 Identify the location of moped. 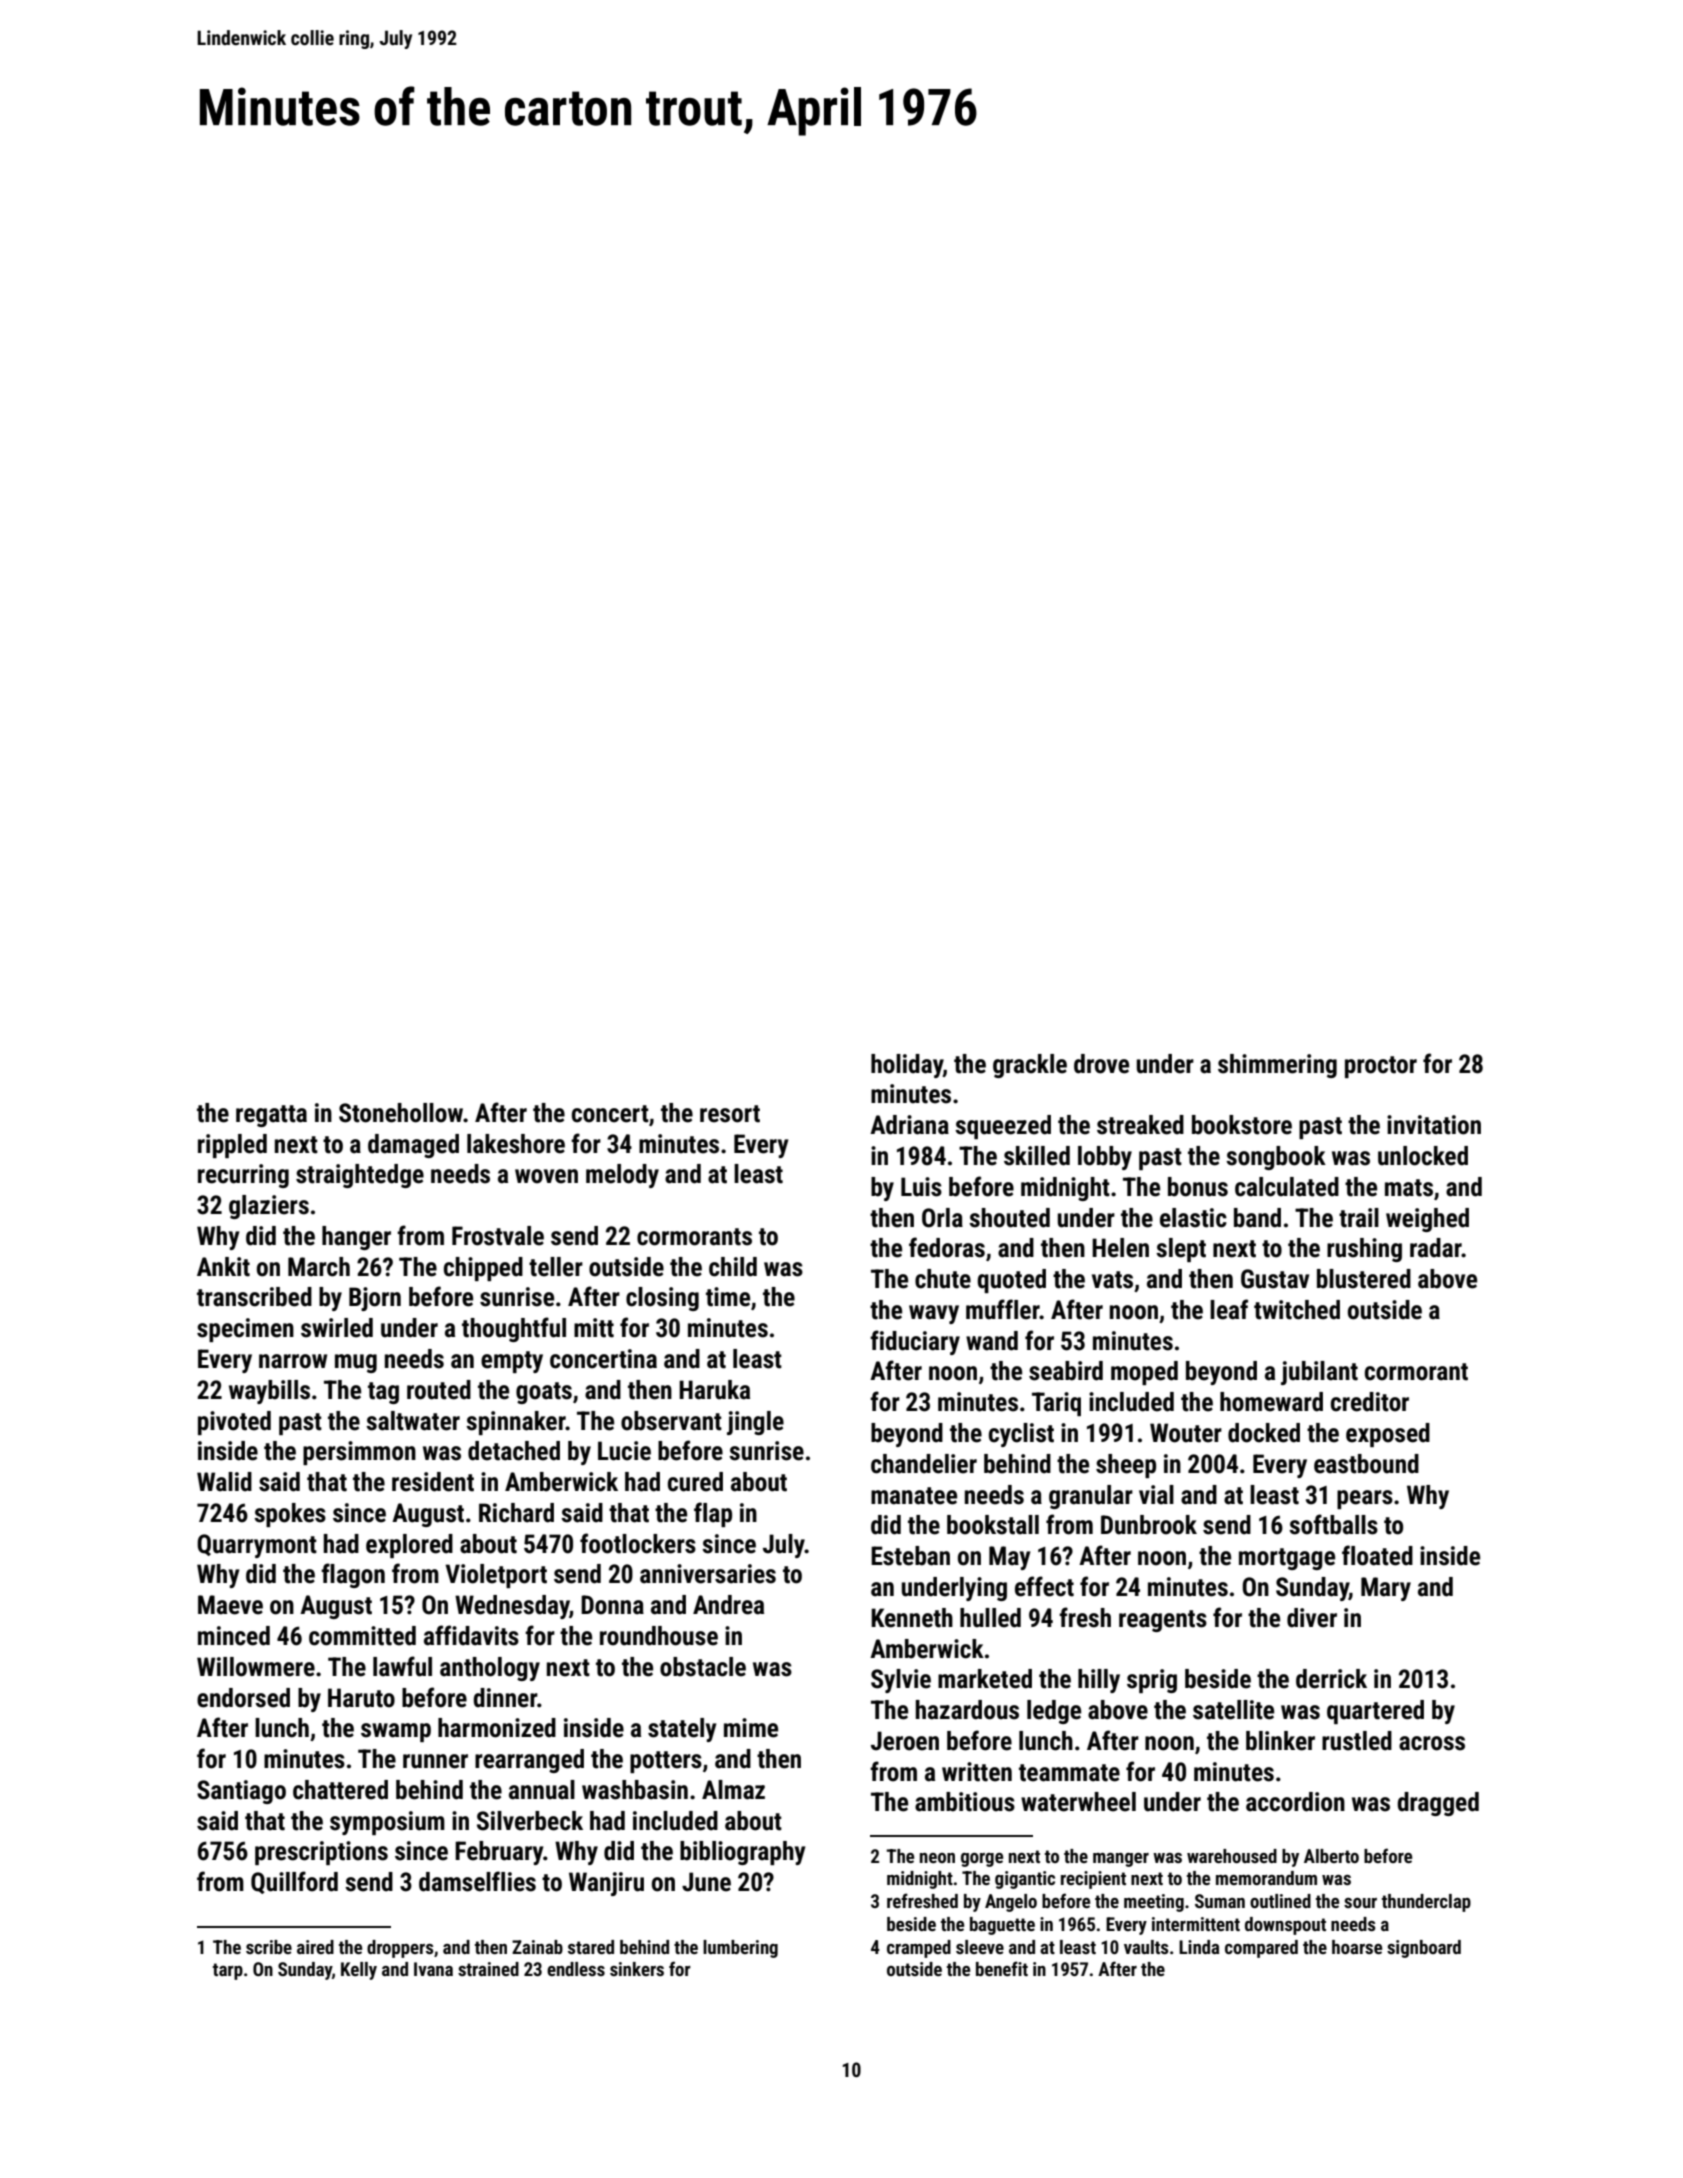
(1144, 1373).
